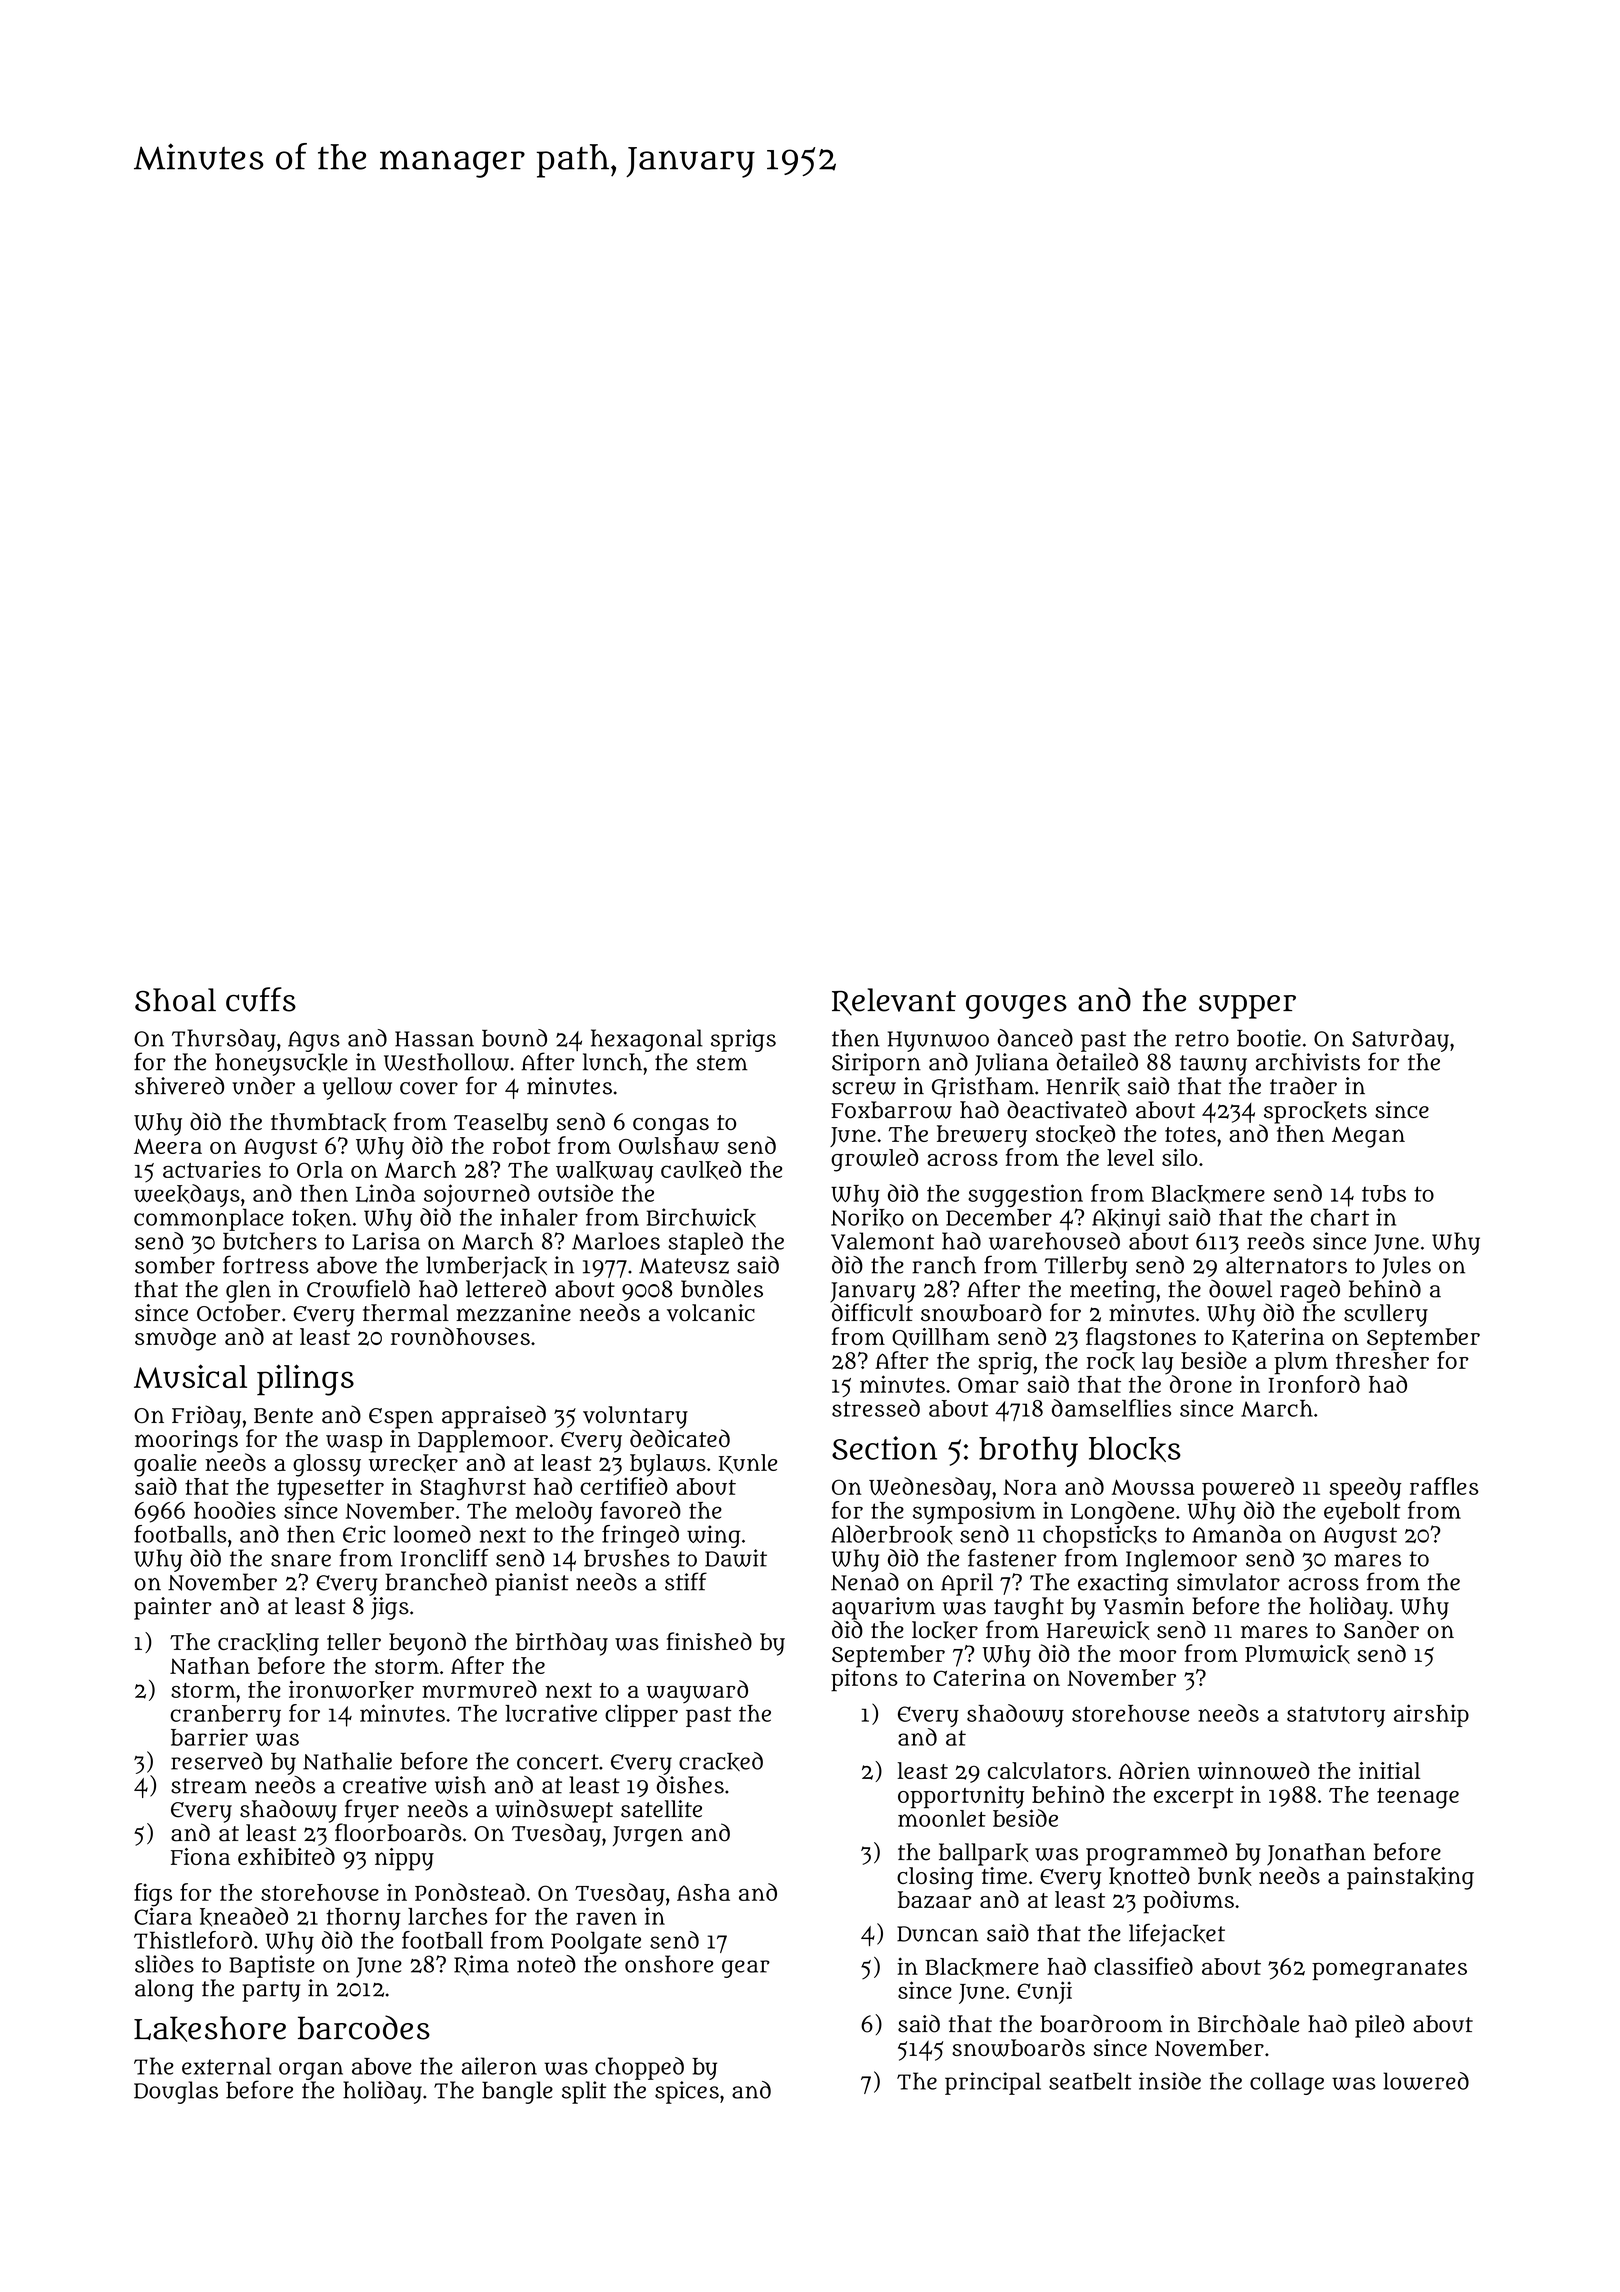  I want to click on Douglas, so click(176, 2092).
